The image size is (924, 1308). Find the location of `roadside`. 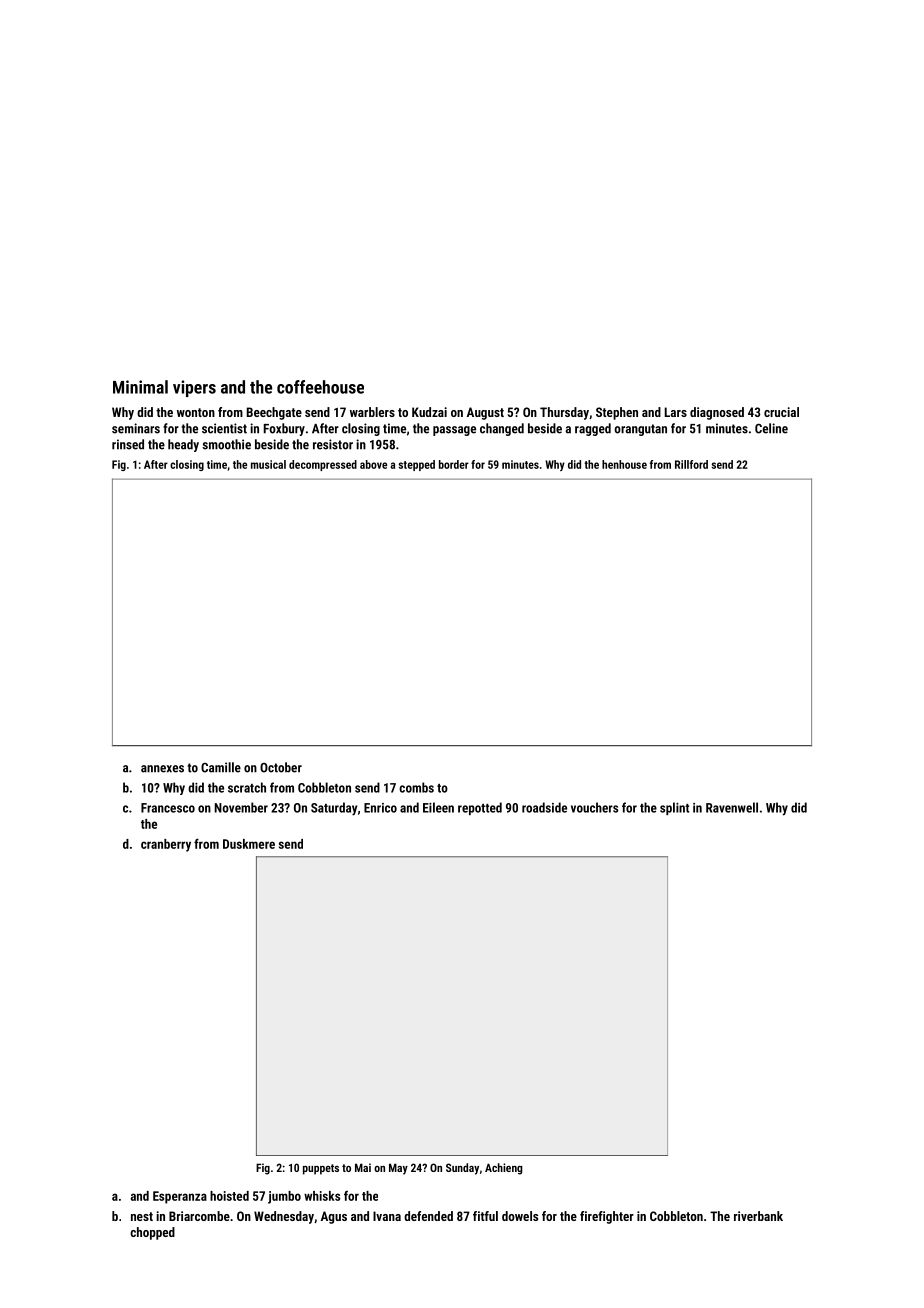

roadside is located at coordinates (544, 807).
